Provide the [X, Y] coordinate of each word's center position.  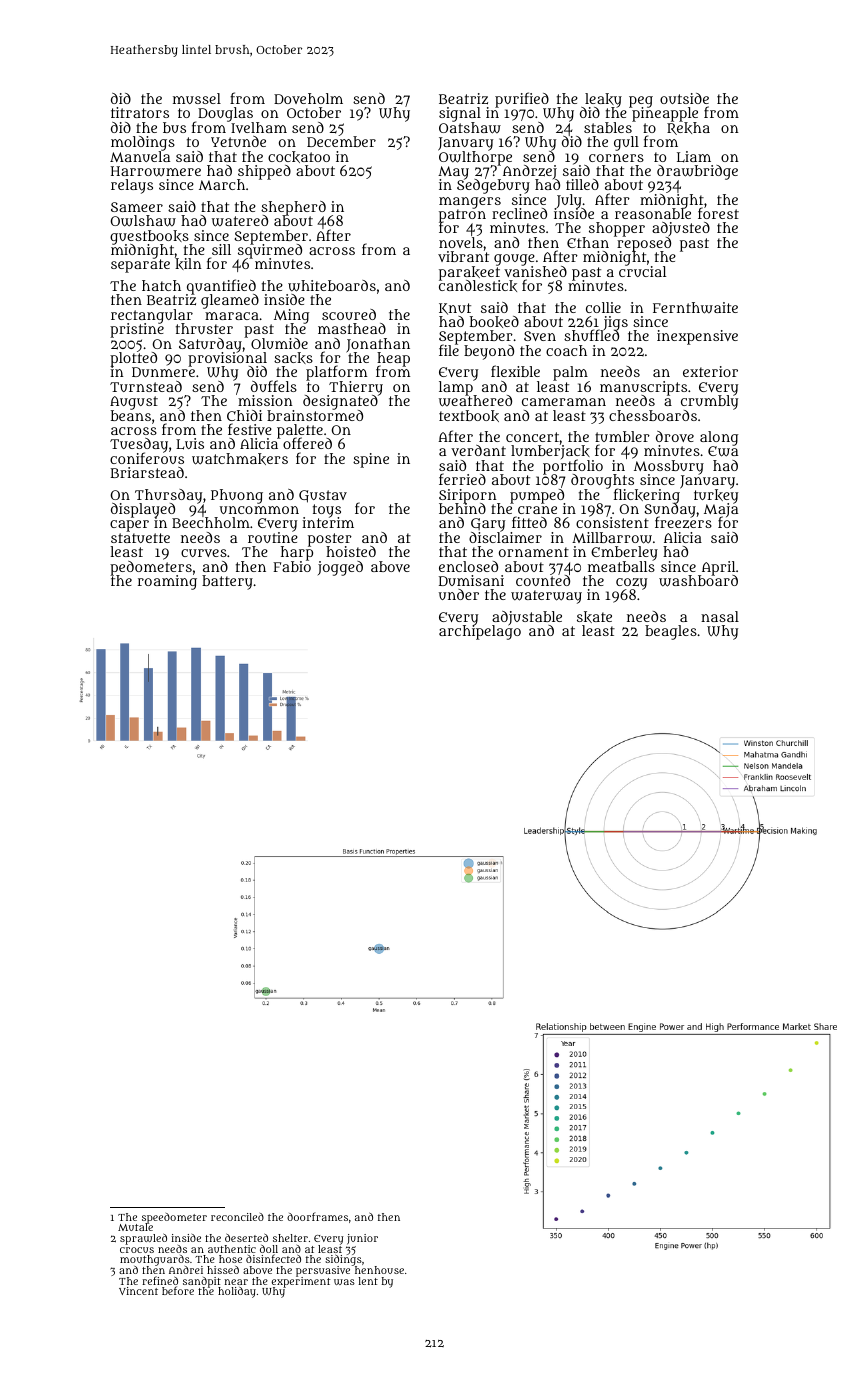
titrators [140, 112]
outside [684, 98]
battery [227, 582]
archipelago [480, 633]
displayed [143, 510]
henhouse [379, 1270]
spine [371, 460]
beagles [671, 632]
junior [362, 1239]
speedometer [174, 1218]
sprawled [143, 1239]
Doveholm [308, 98]
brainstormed [315, 415]
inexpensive [697, 337]
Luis [190, 444]
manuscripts [643, 388]
